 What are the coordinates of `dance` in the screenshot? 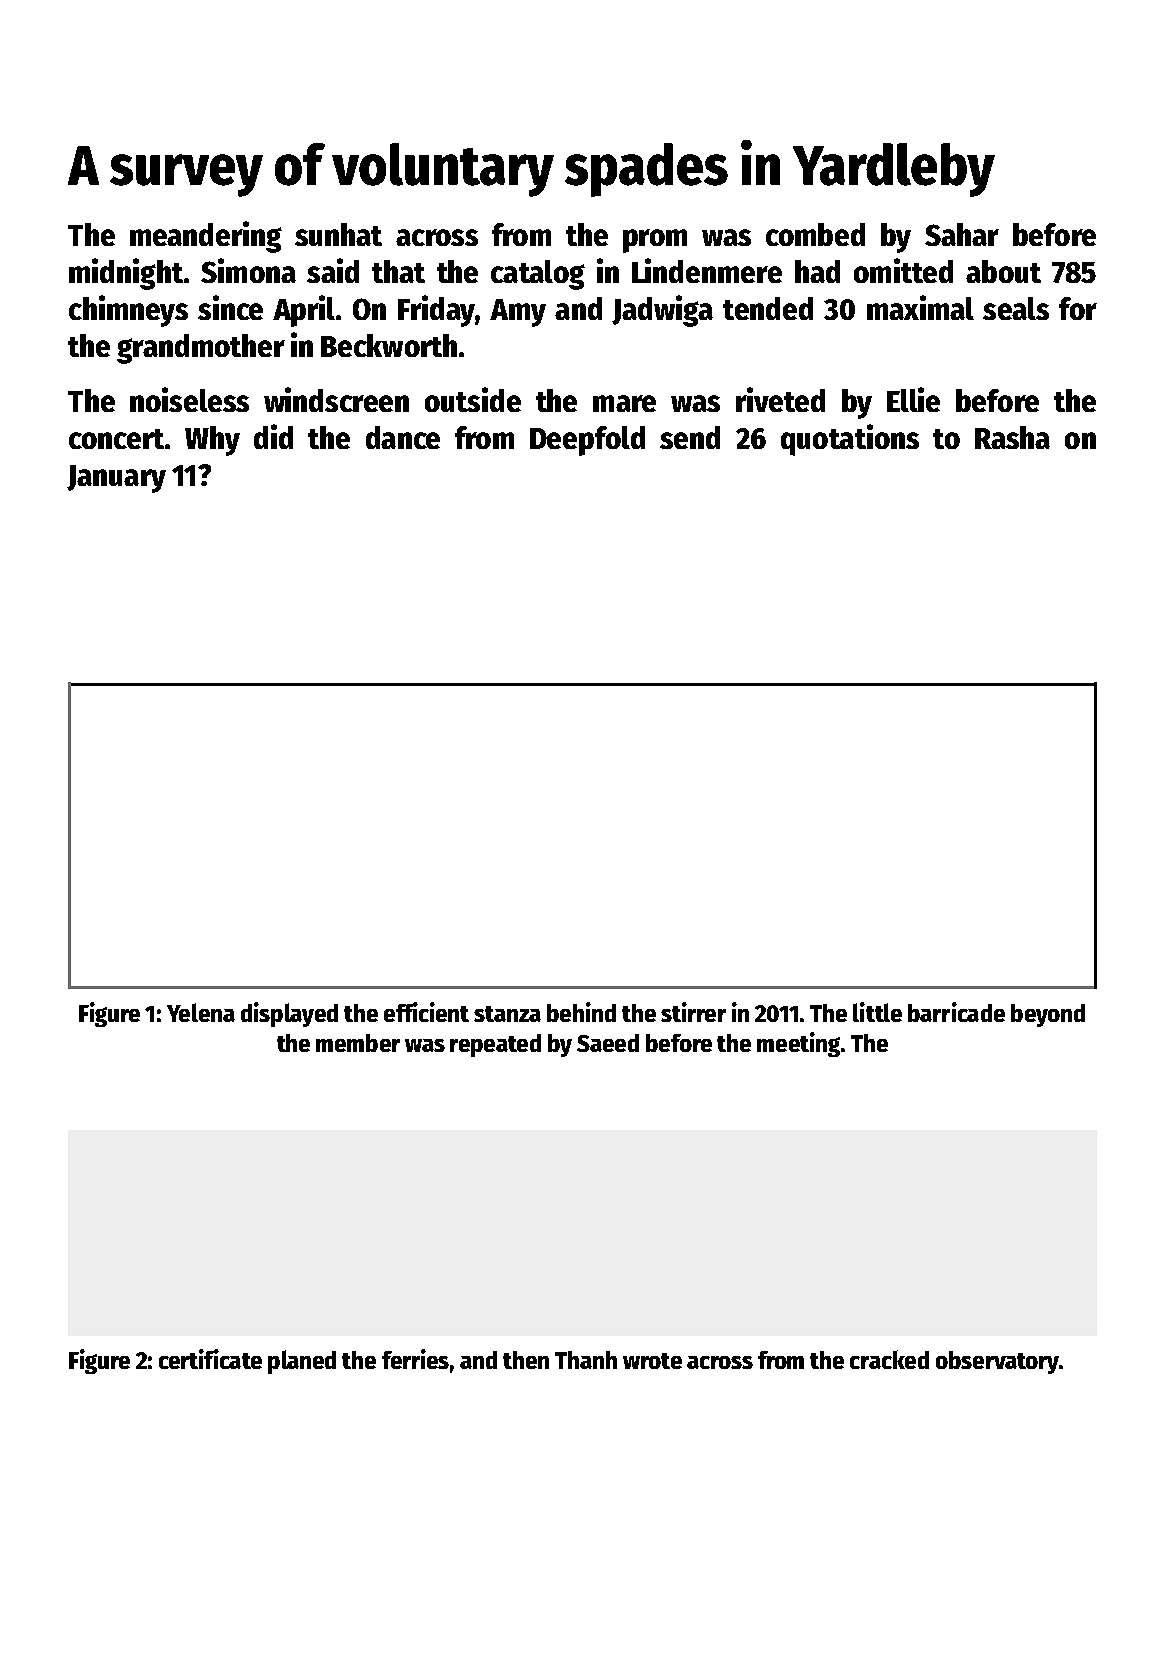 It's located at (403, 437).
